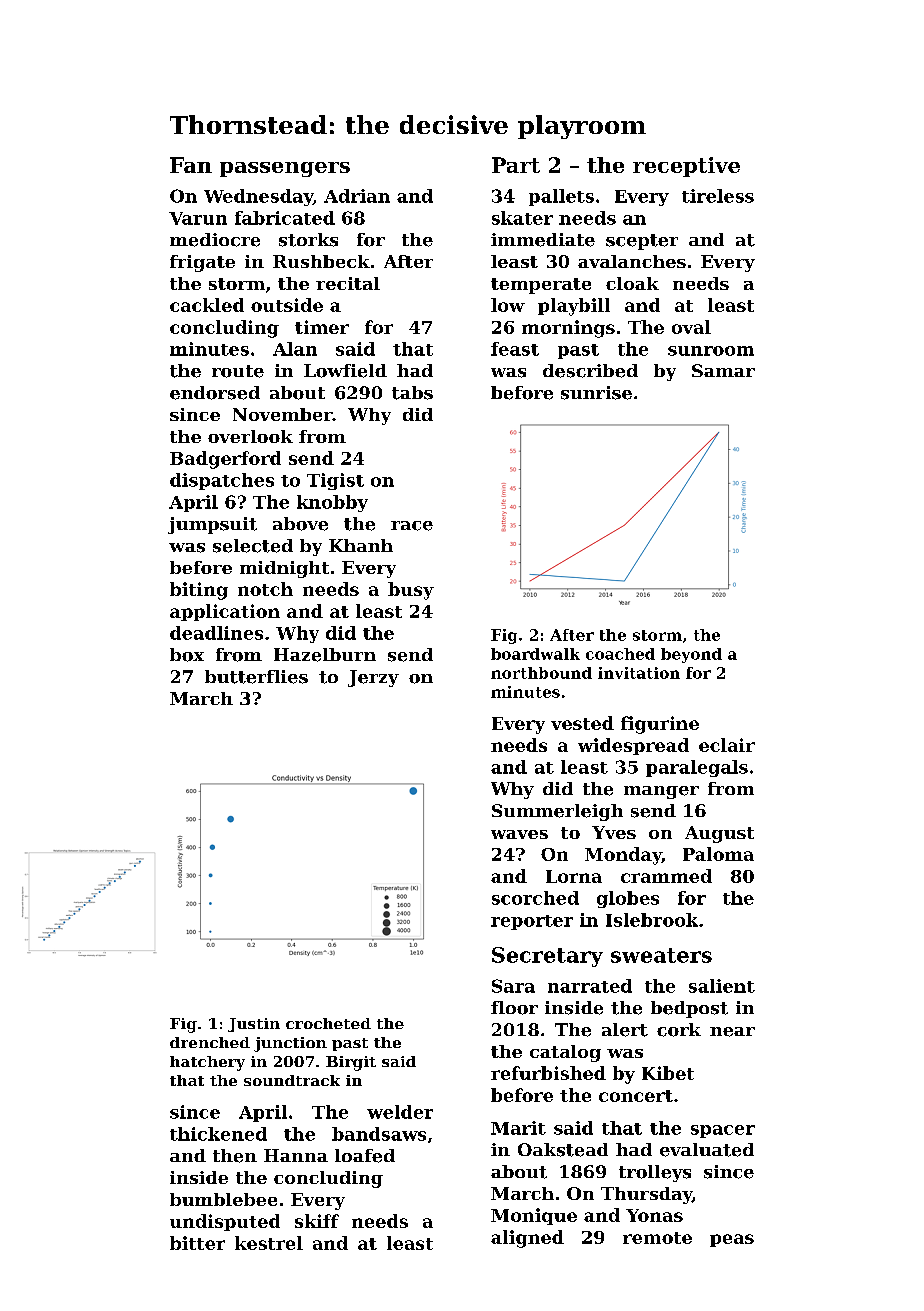 This image has height=1311, width=924. What do you see at coordinates (661, 955) in the image?
I see `sweaters` at bounding box center [661, 955].
